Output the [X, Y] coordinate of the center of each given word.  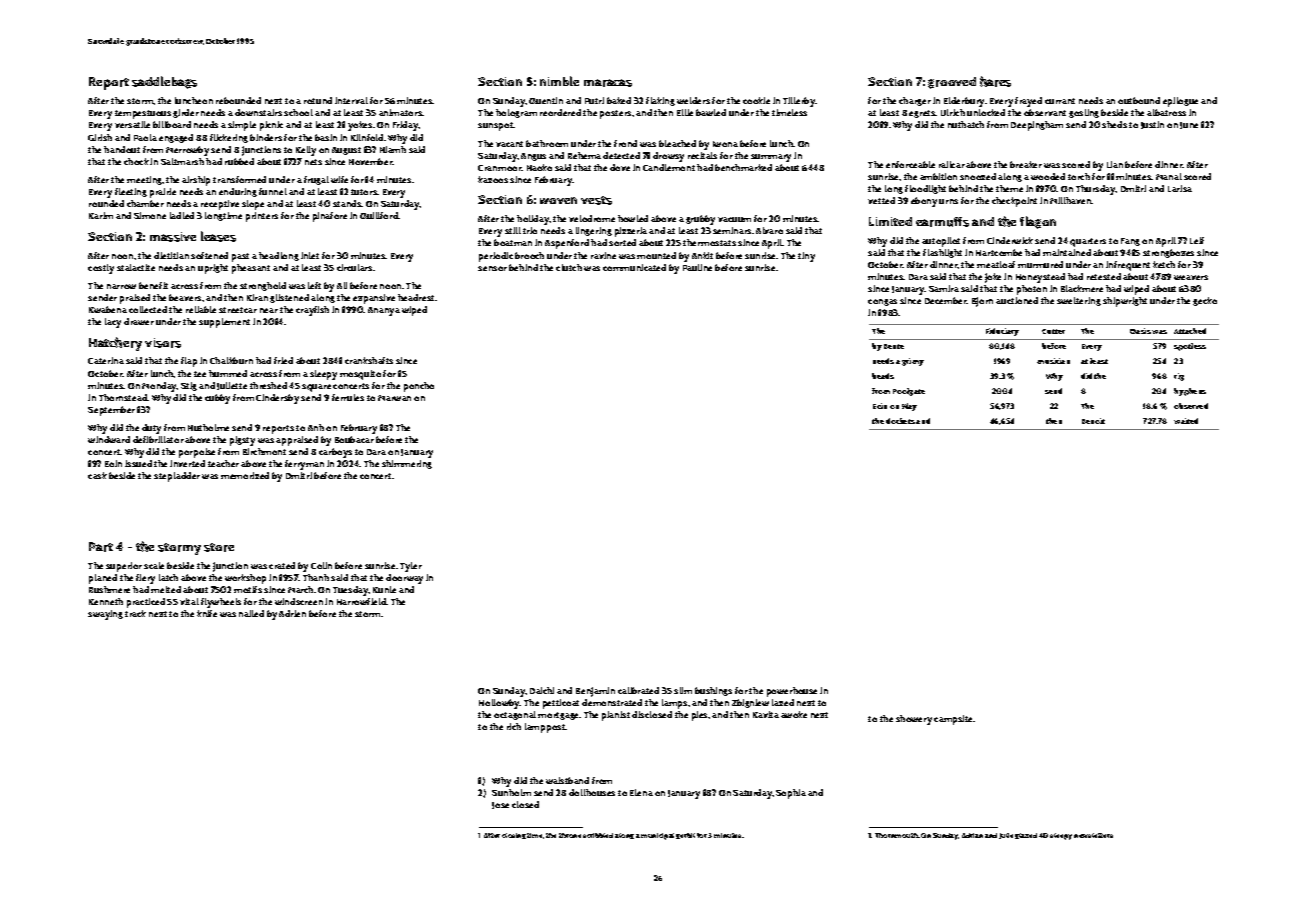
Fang [1130, 242]
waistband [567, 780]
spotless [1190, 347]
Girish [100, 137]
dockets [900, 421]
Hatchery [115, 344]
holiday [533, 220]
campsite [954, 720]
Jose [500, 805]
